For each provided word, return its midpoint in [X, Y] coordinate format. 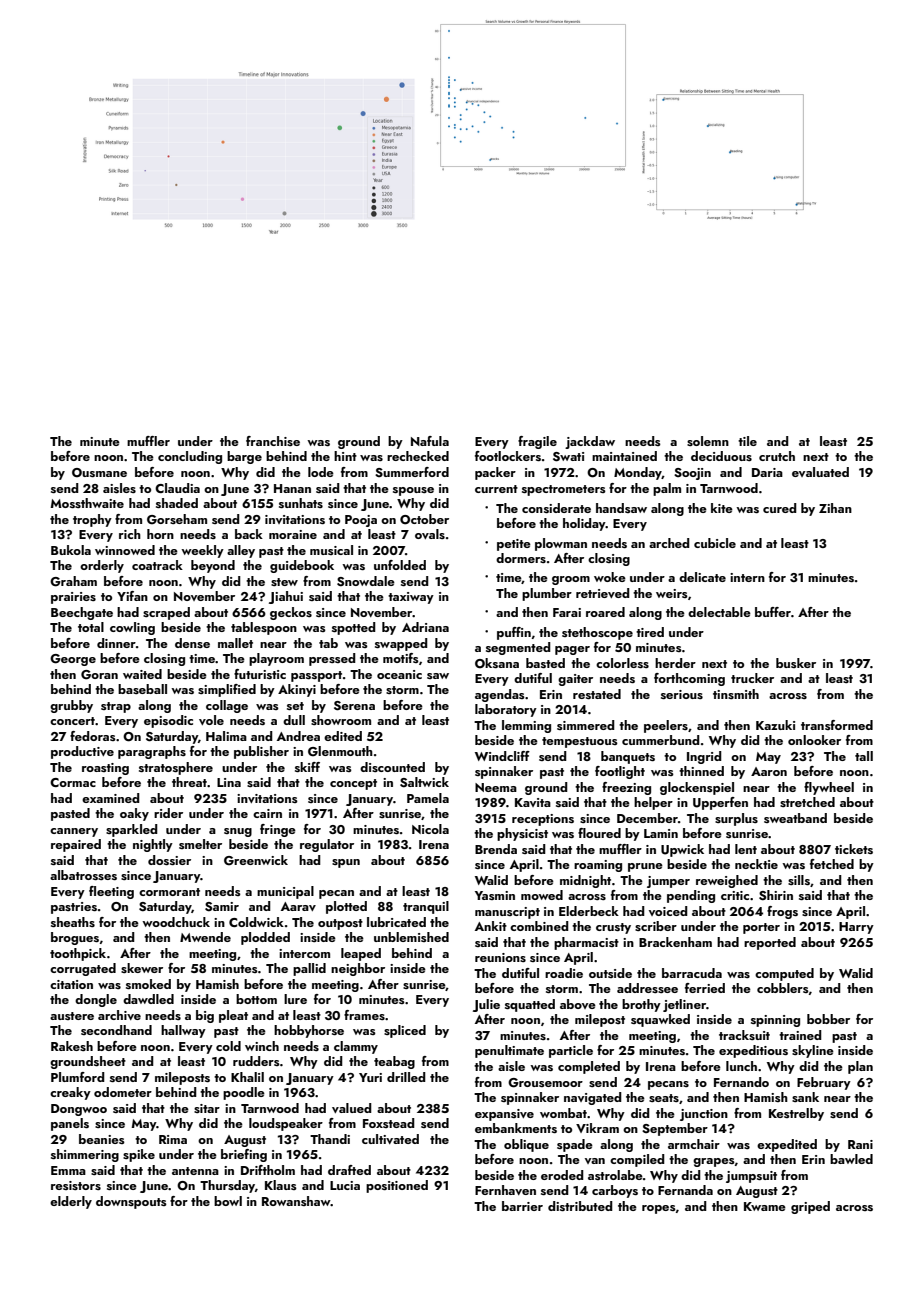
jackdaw [590, 442]
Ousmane [99, 473]
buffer [773, 612]
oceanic [399, 674]
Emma [68, 1170]
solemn [708, 441]
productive [82, 752]
